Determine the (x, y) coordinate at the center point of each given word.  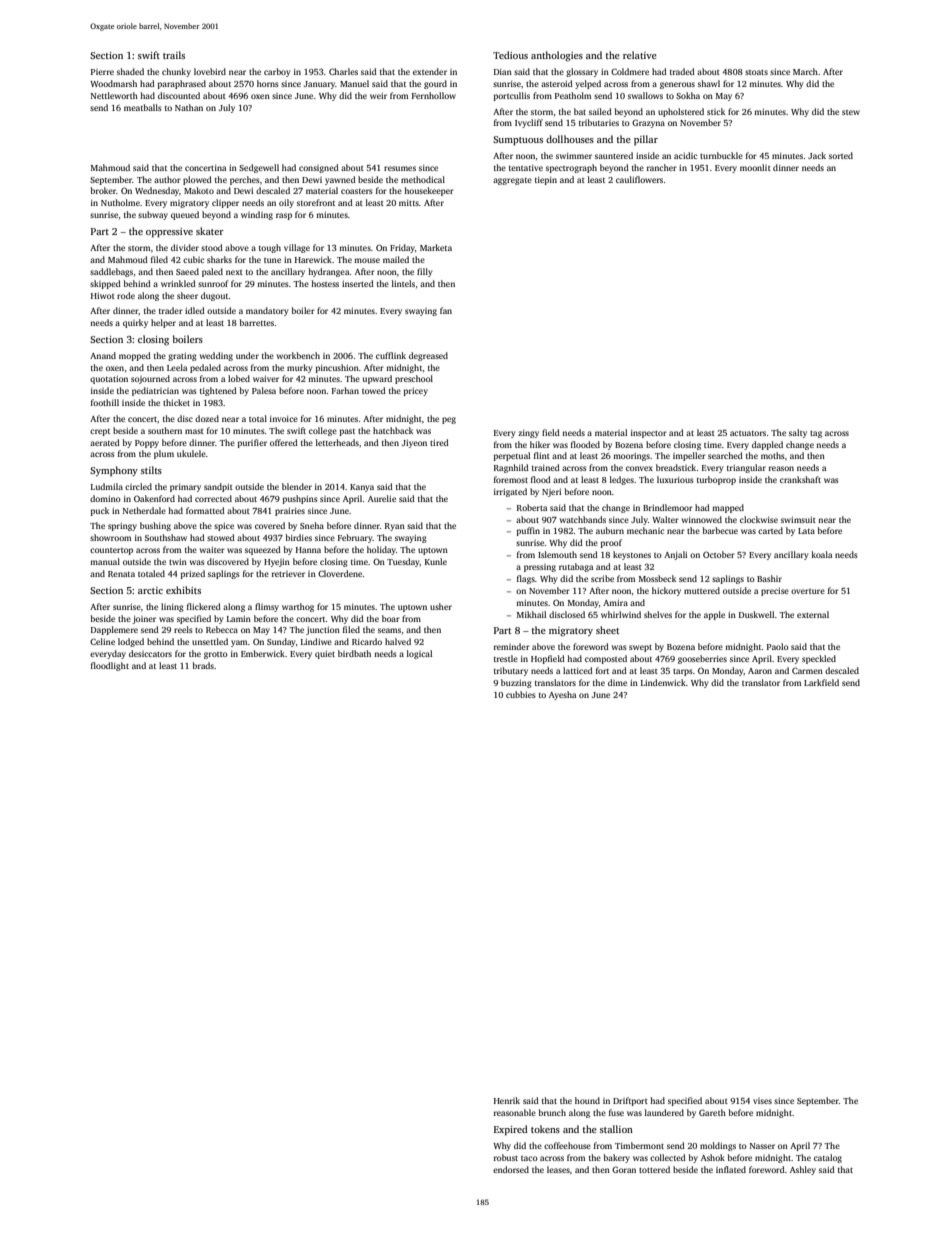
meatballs (143, 107)
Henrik (507, 1100)
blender (297, 486)
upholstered (681, 112)
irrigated (510, 492)
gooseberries (702, 659)
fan (446, 310)
